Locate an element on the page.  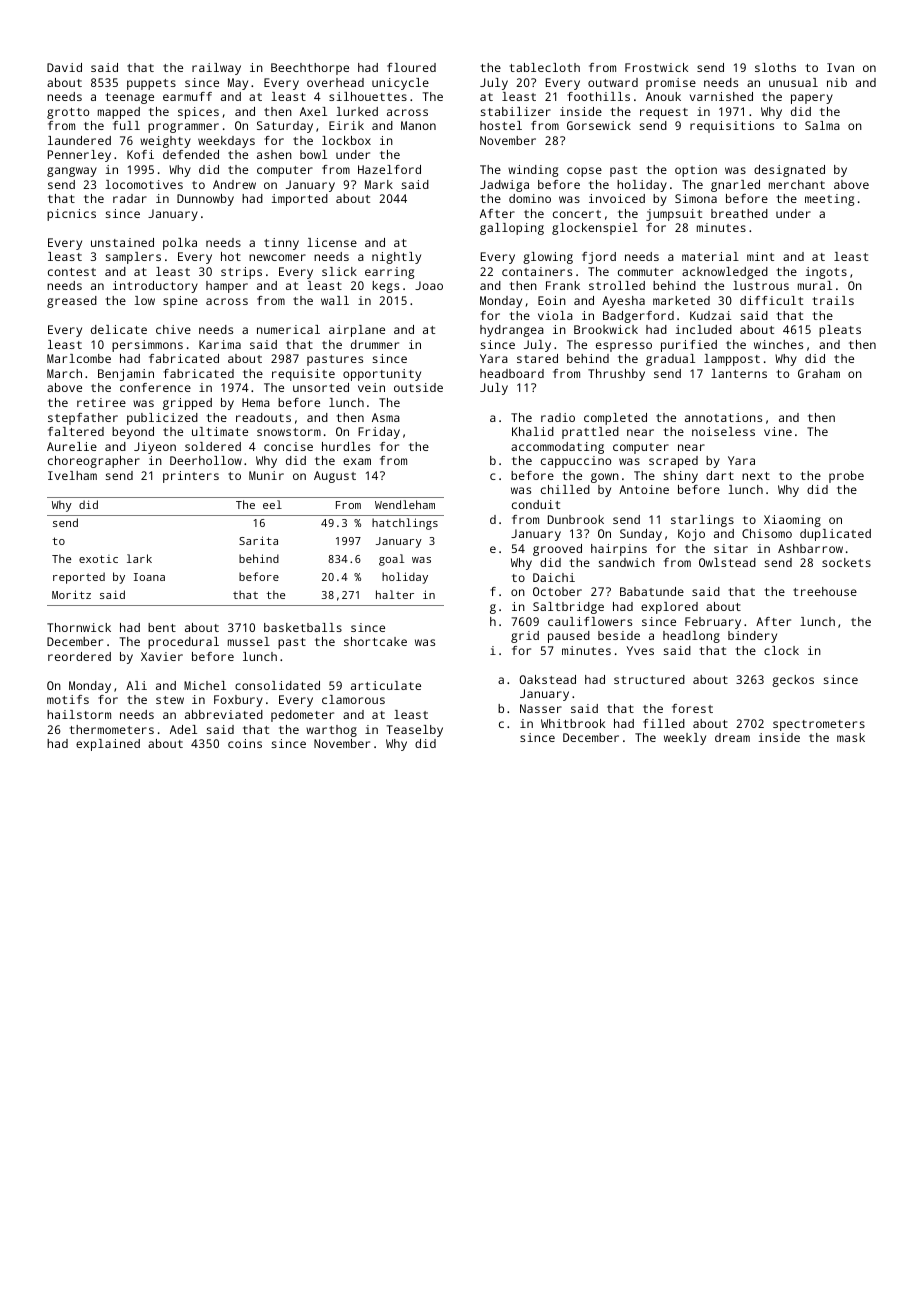
Ivan is located at coordinates (840, 67).
